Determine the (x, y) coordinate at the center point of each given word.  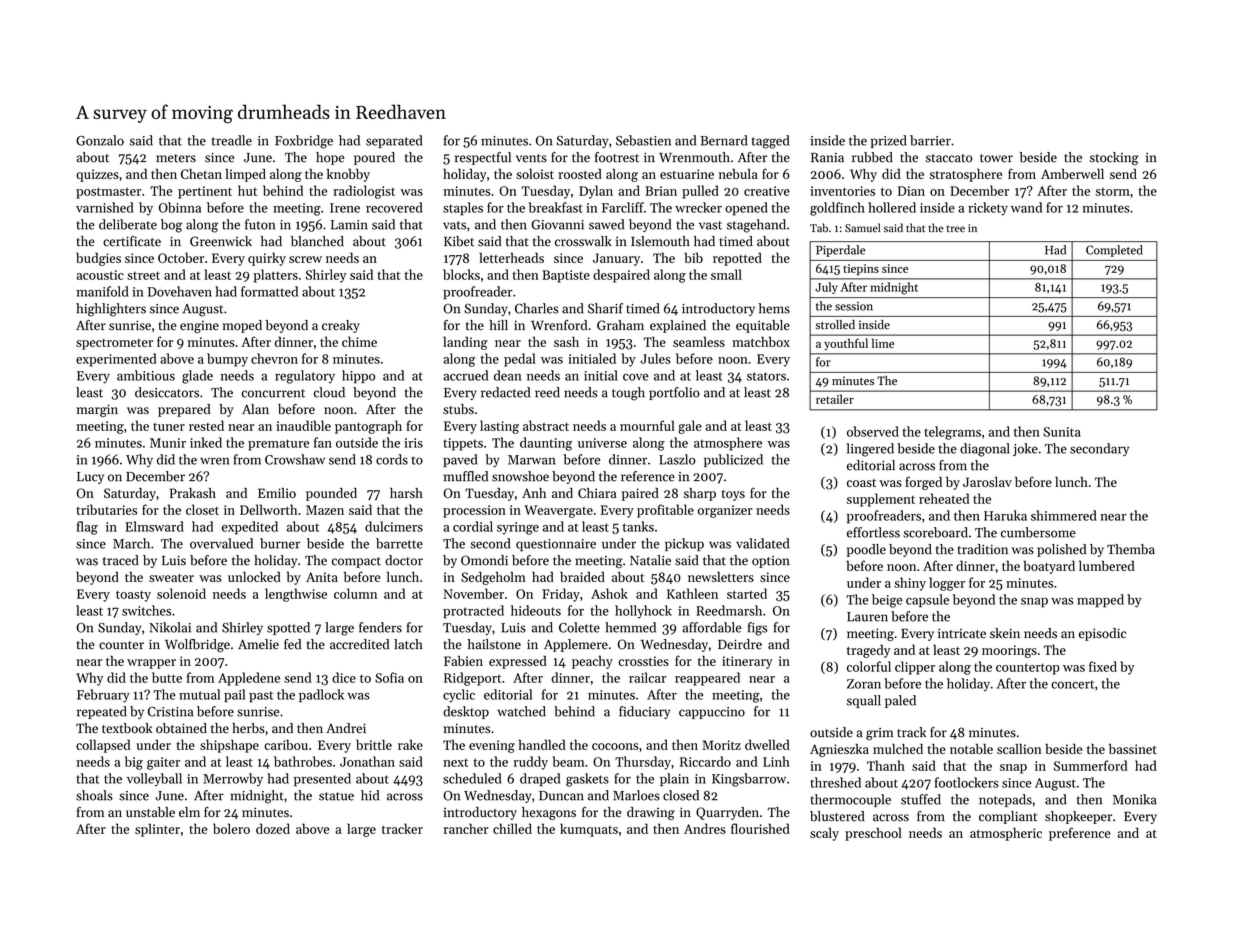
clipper (915, 668)
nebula (738, 173)
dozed (273, 828)
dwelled (767, 744)
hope (330, 158)
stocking (1114, 159)
